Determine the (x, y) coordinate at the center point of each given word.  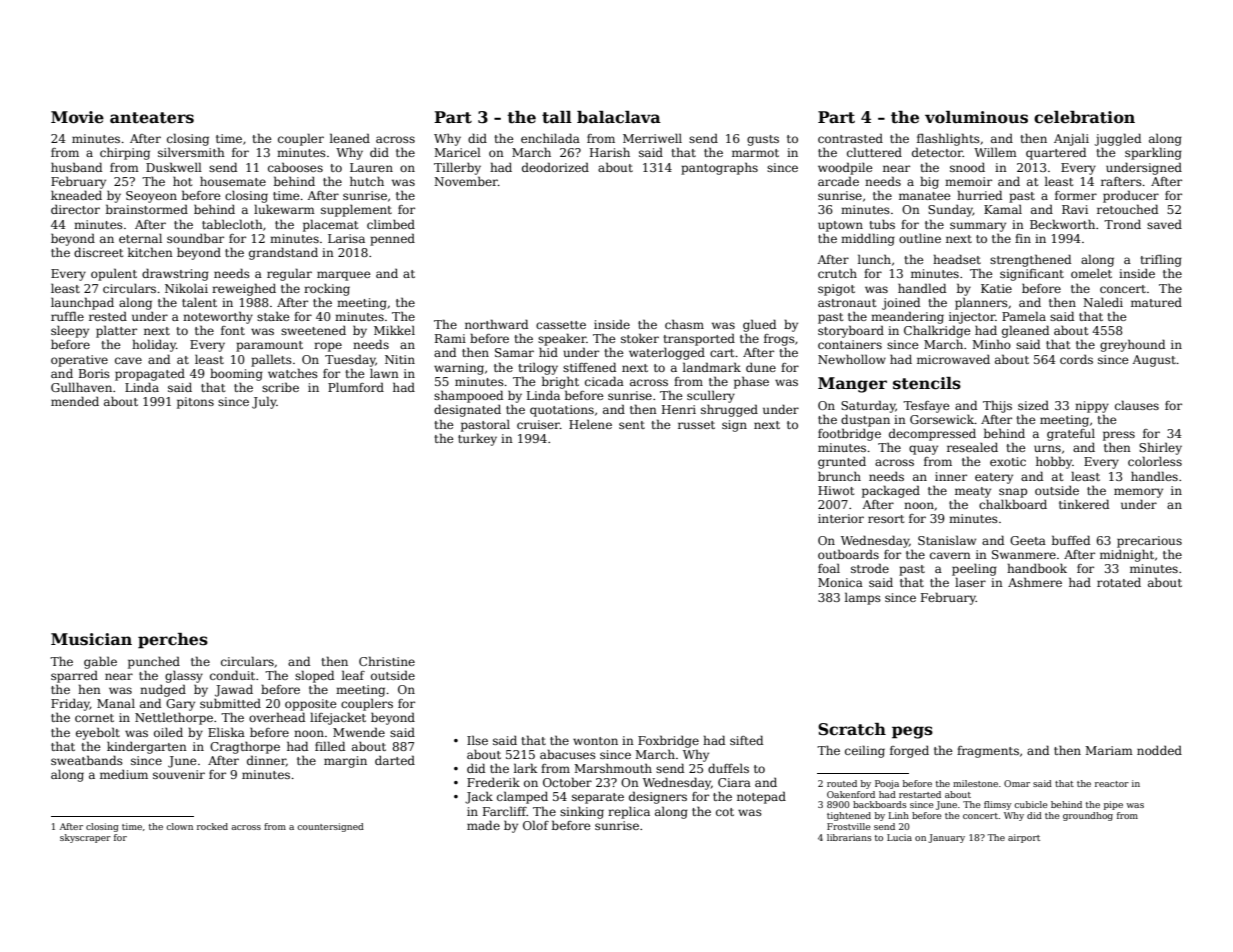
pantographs (719, 168)
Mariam (1109, 750)
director (75, 209)
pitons (195, 403)
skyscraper (85, 838)
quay (923, 450)
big (929, 182)
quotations (562, 411)
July (264, 402)
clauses (1137, 405)
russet (696, 425)
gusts (763, 140)
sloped (314, 676)
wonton (595, 741)
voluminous (976, 117)
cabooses (295, 167)
